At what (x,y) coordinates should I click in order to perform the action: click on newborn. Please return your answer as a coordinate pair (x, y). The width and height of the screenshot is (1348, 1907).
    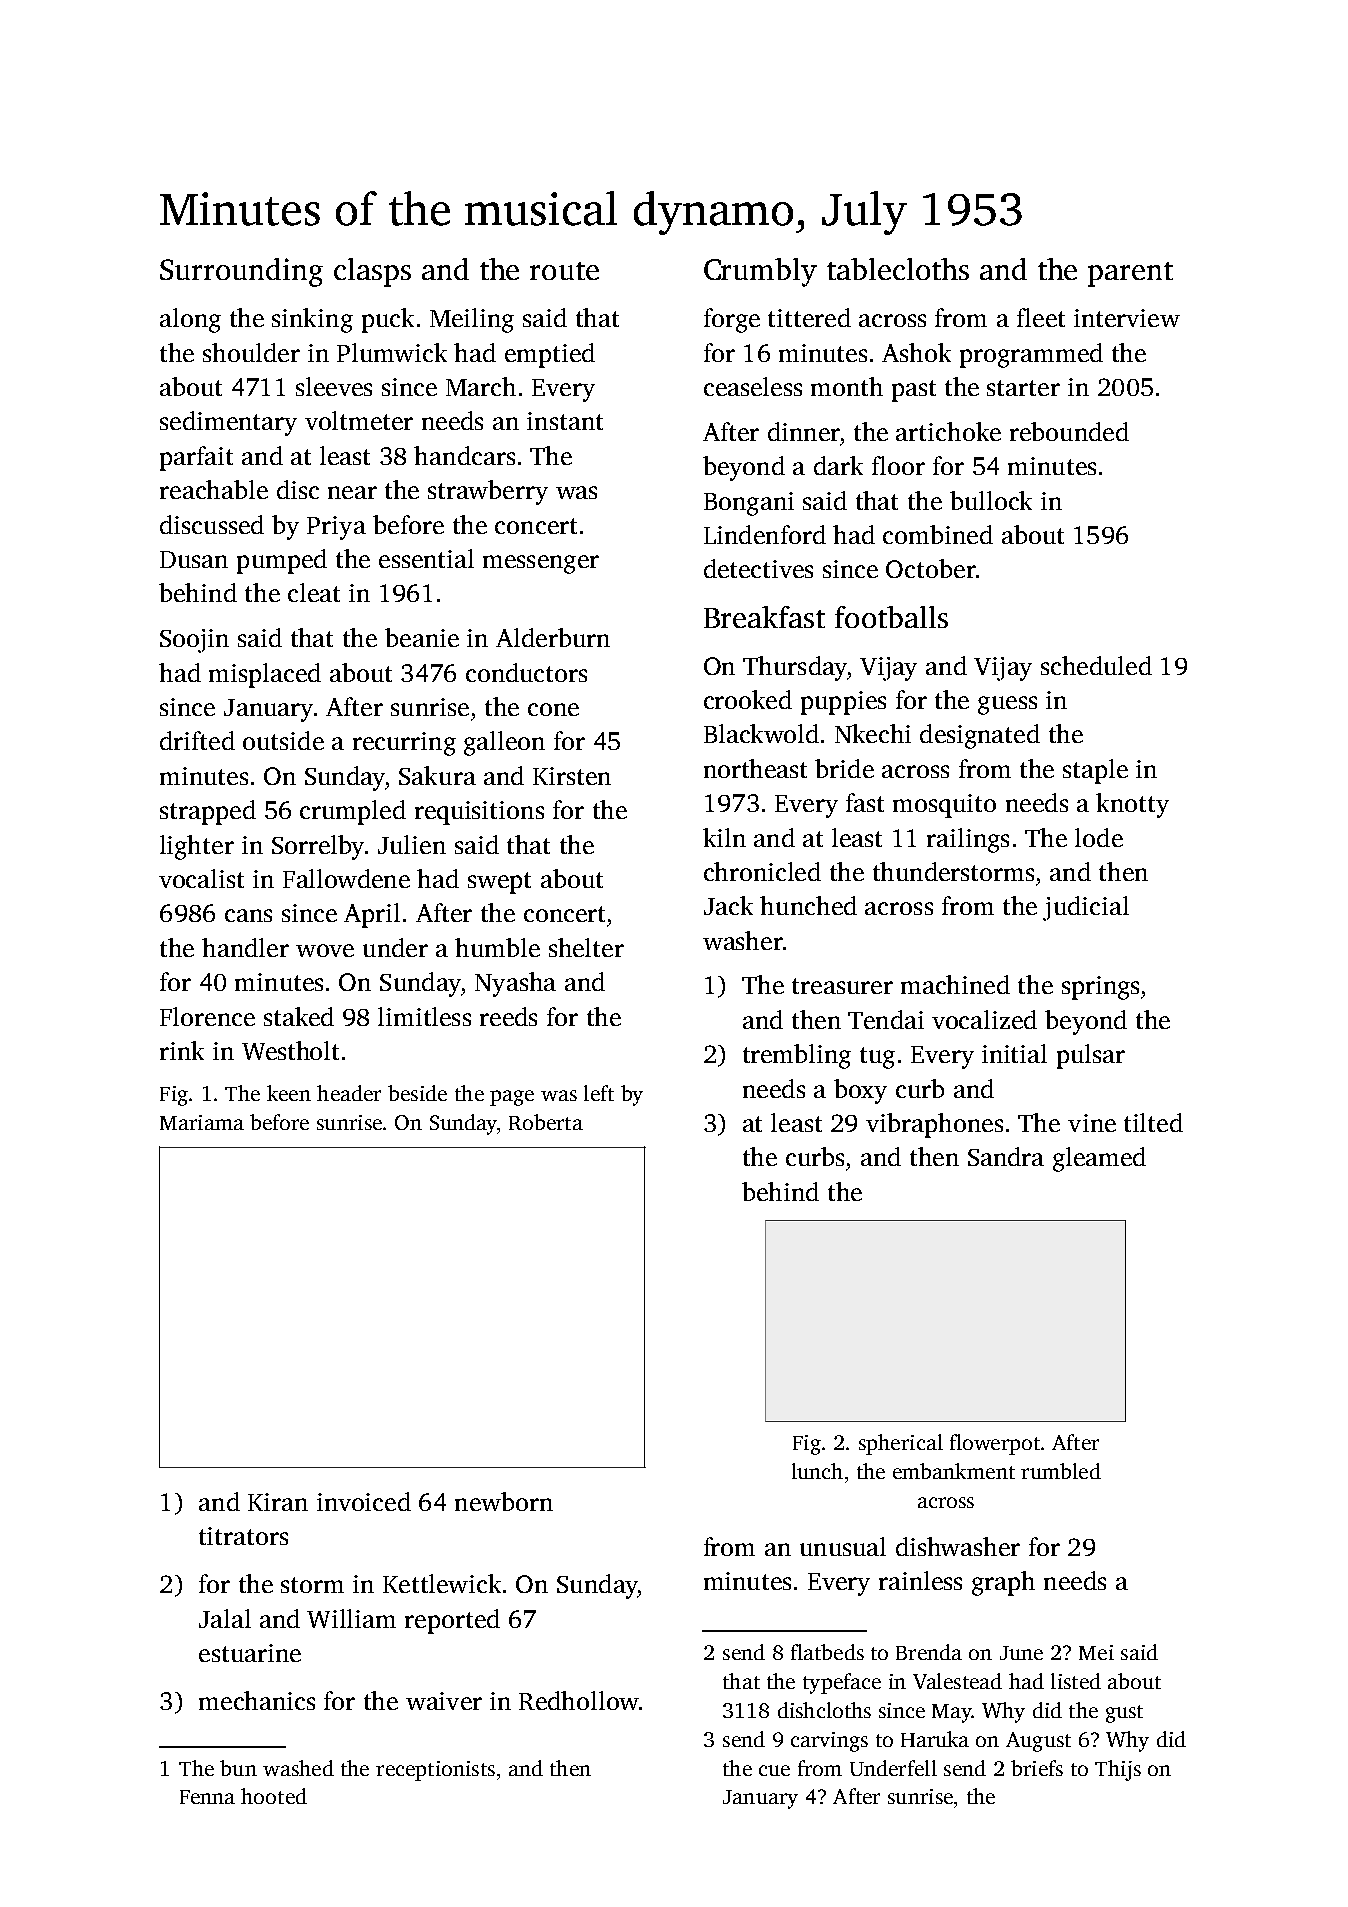
    Looking at the image, I should click on (504, 1501).
